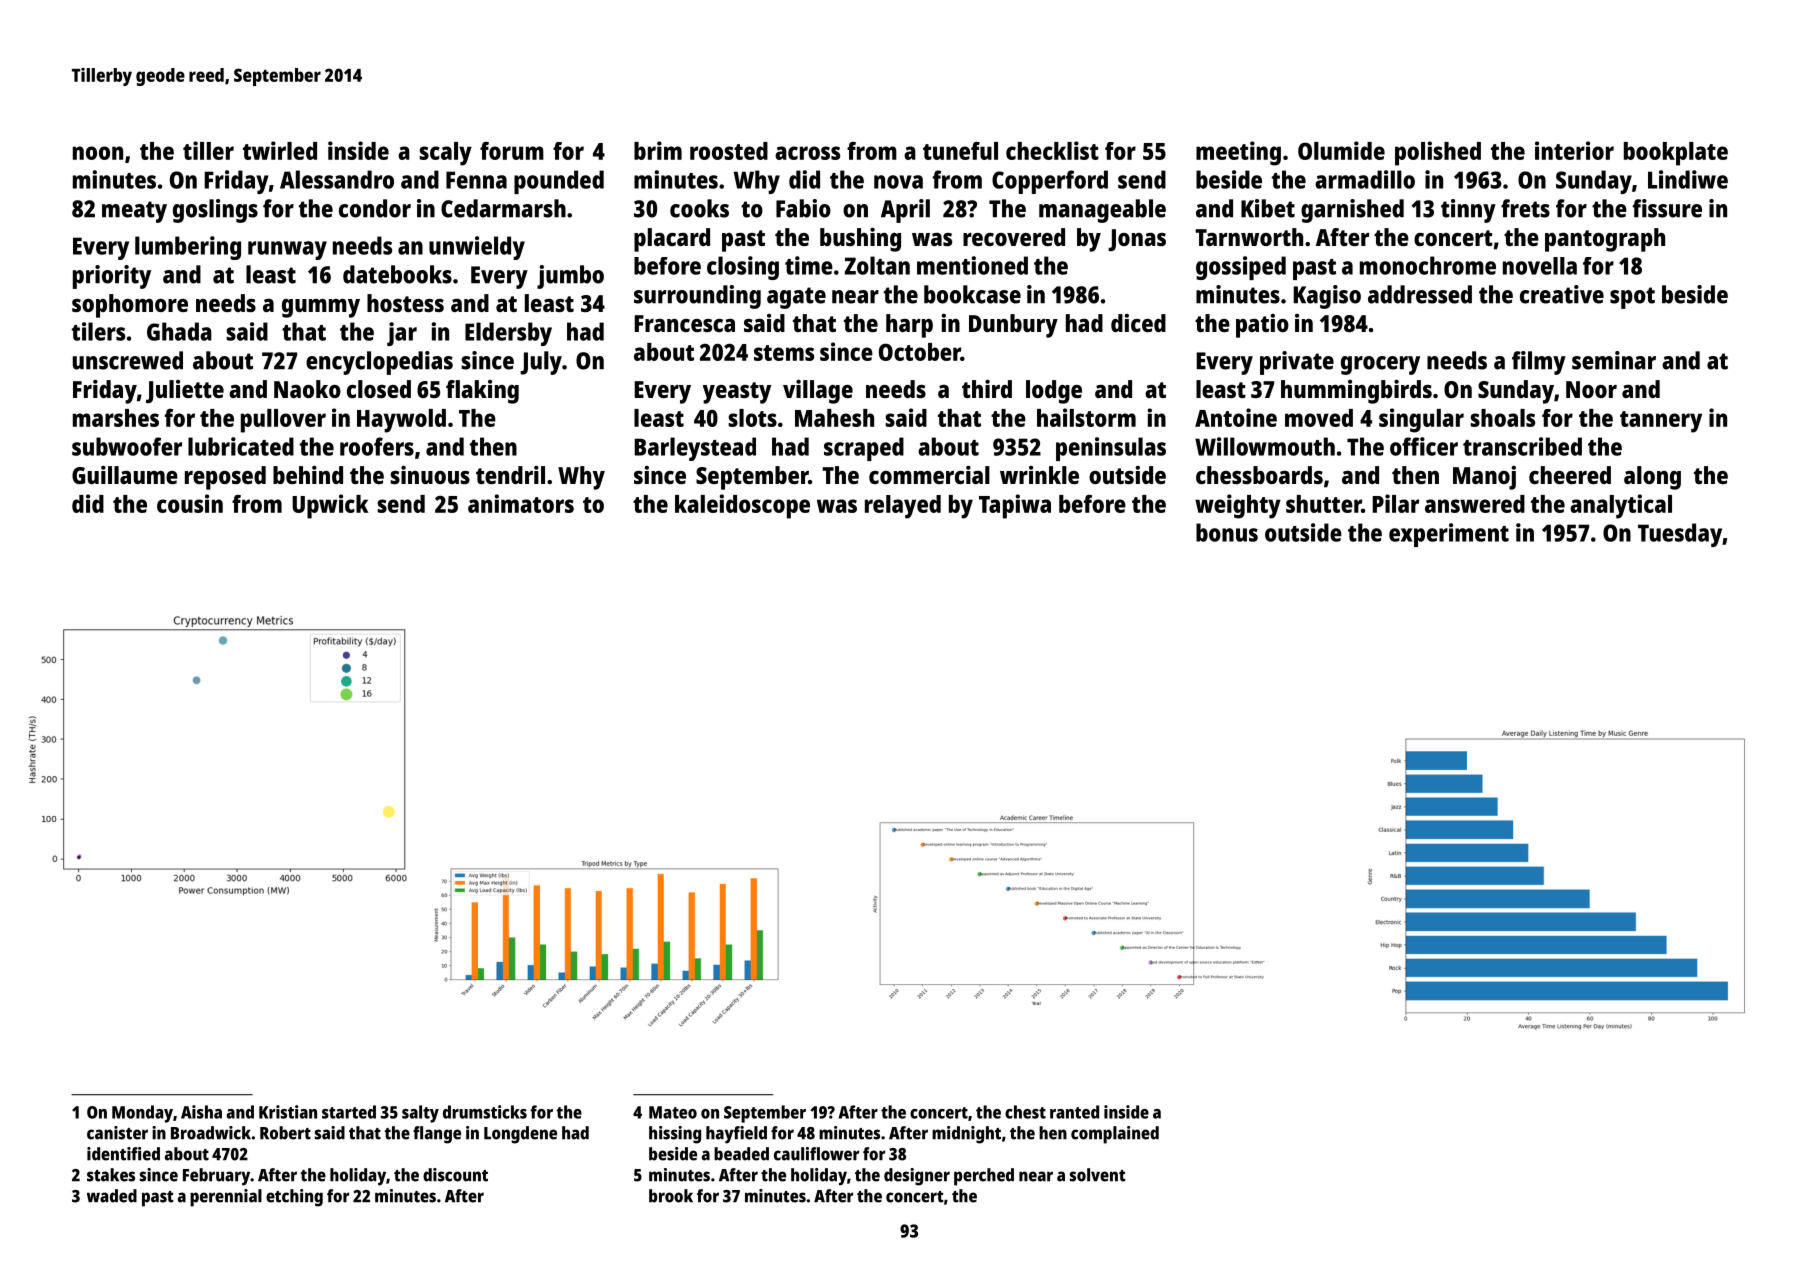 The width and height of the screenshot is (1800, 1273). What do you see at coordinates (1621, 506) in the screenshot?
I see `analytical` at bounding box center [1621, 506].
